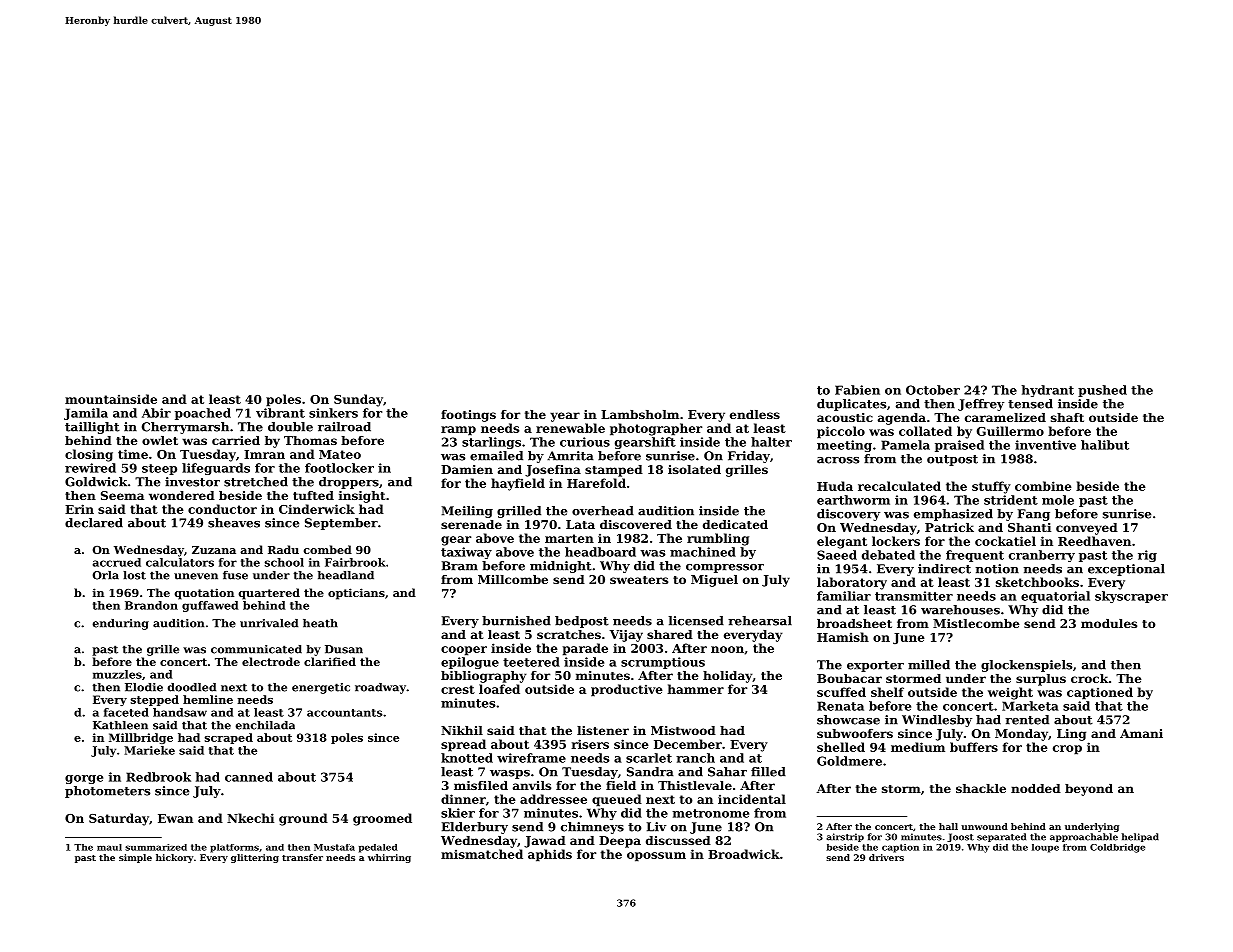 The width and height of the document is (1233, 952). I want to click on exporter, so click(875, 666).
